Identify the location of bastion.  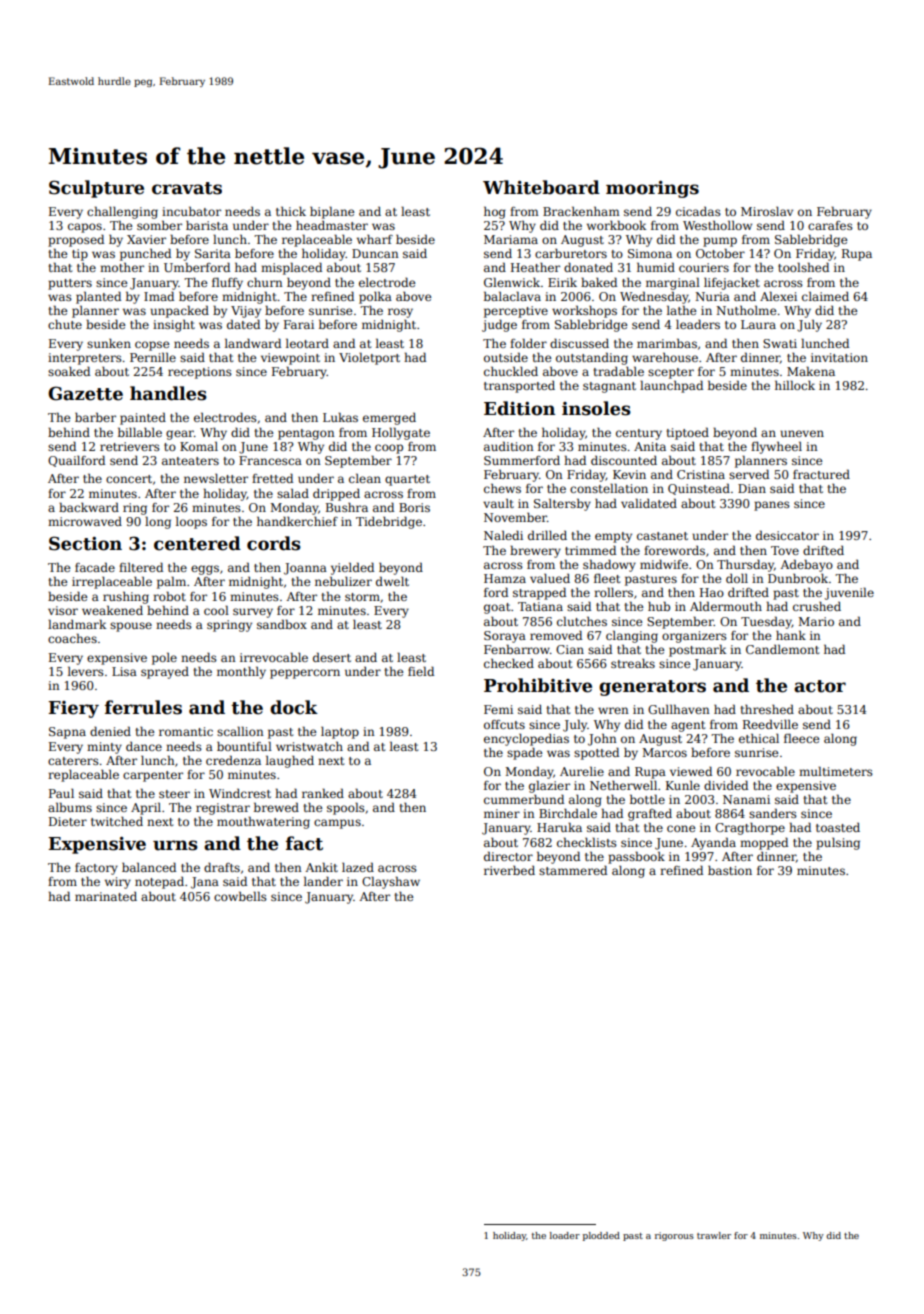
(730, 870).
